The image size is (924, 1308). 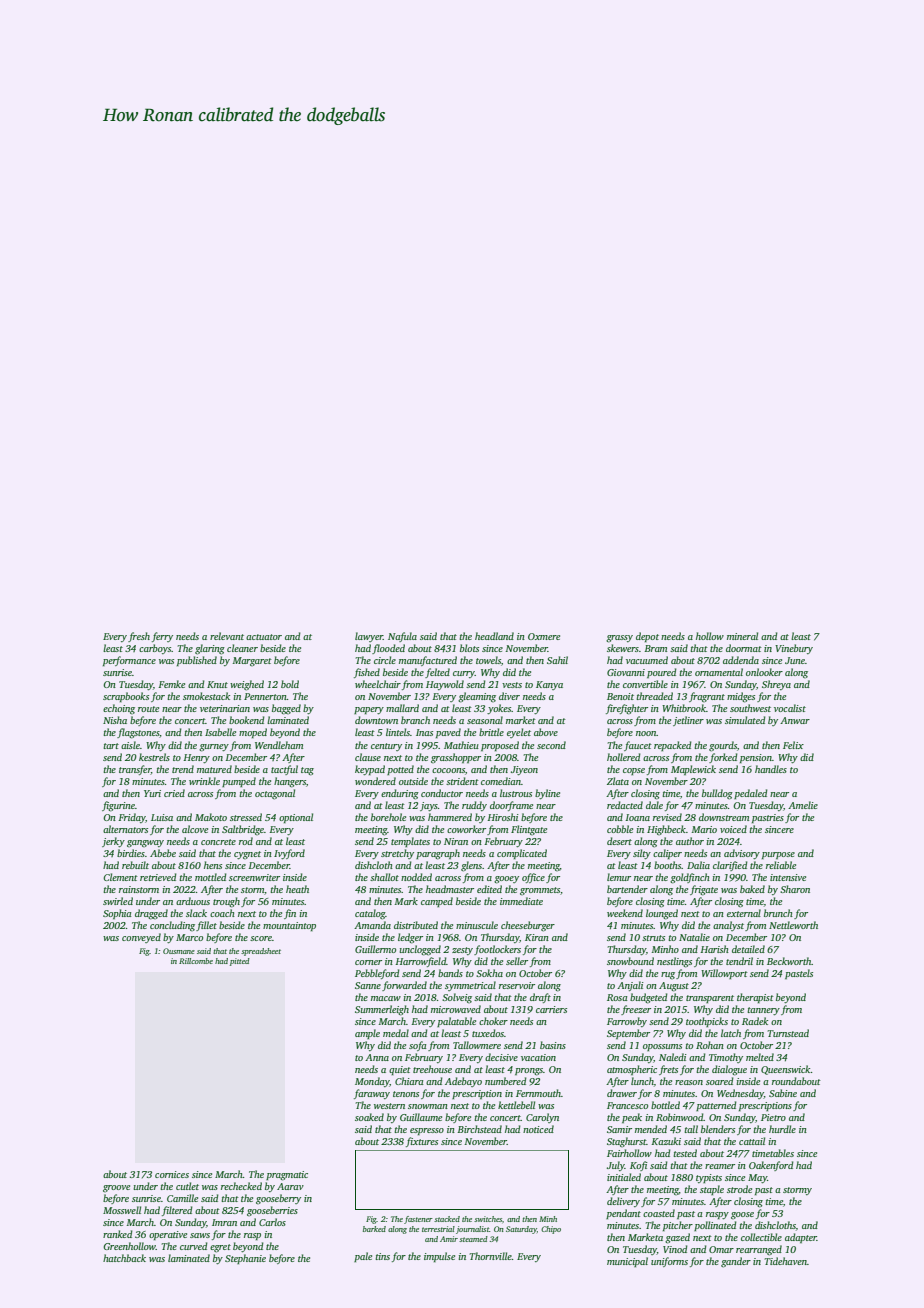 I want to click on revised, so click(x=667, y=817).
